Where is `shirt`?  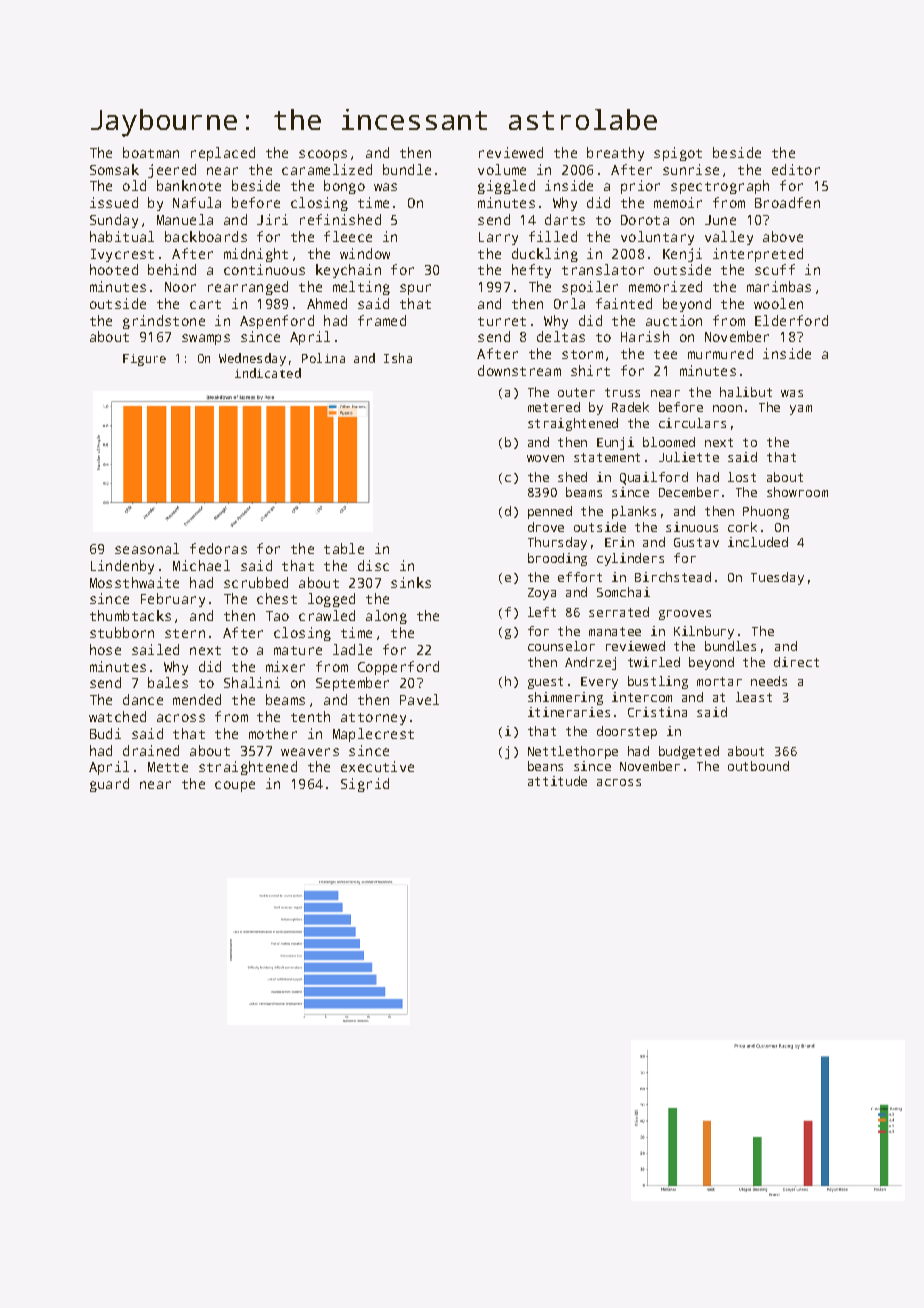 shirt is located at coordinates (590, 370).
